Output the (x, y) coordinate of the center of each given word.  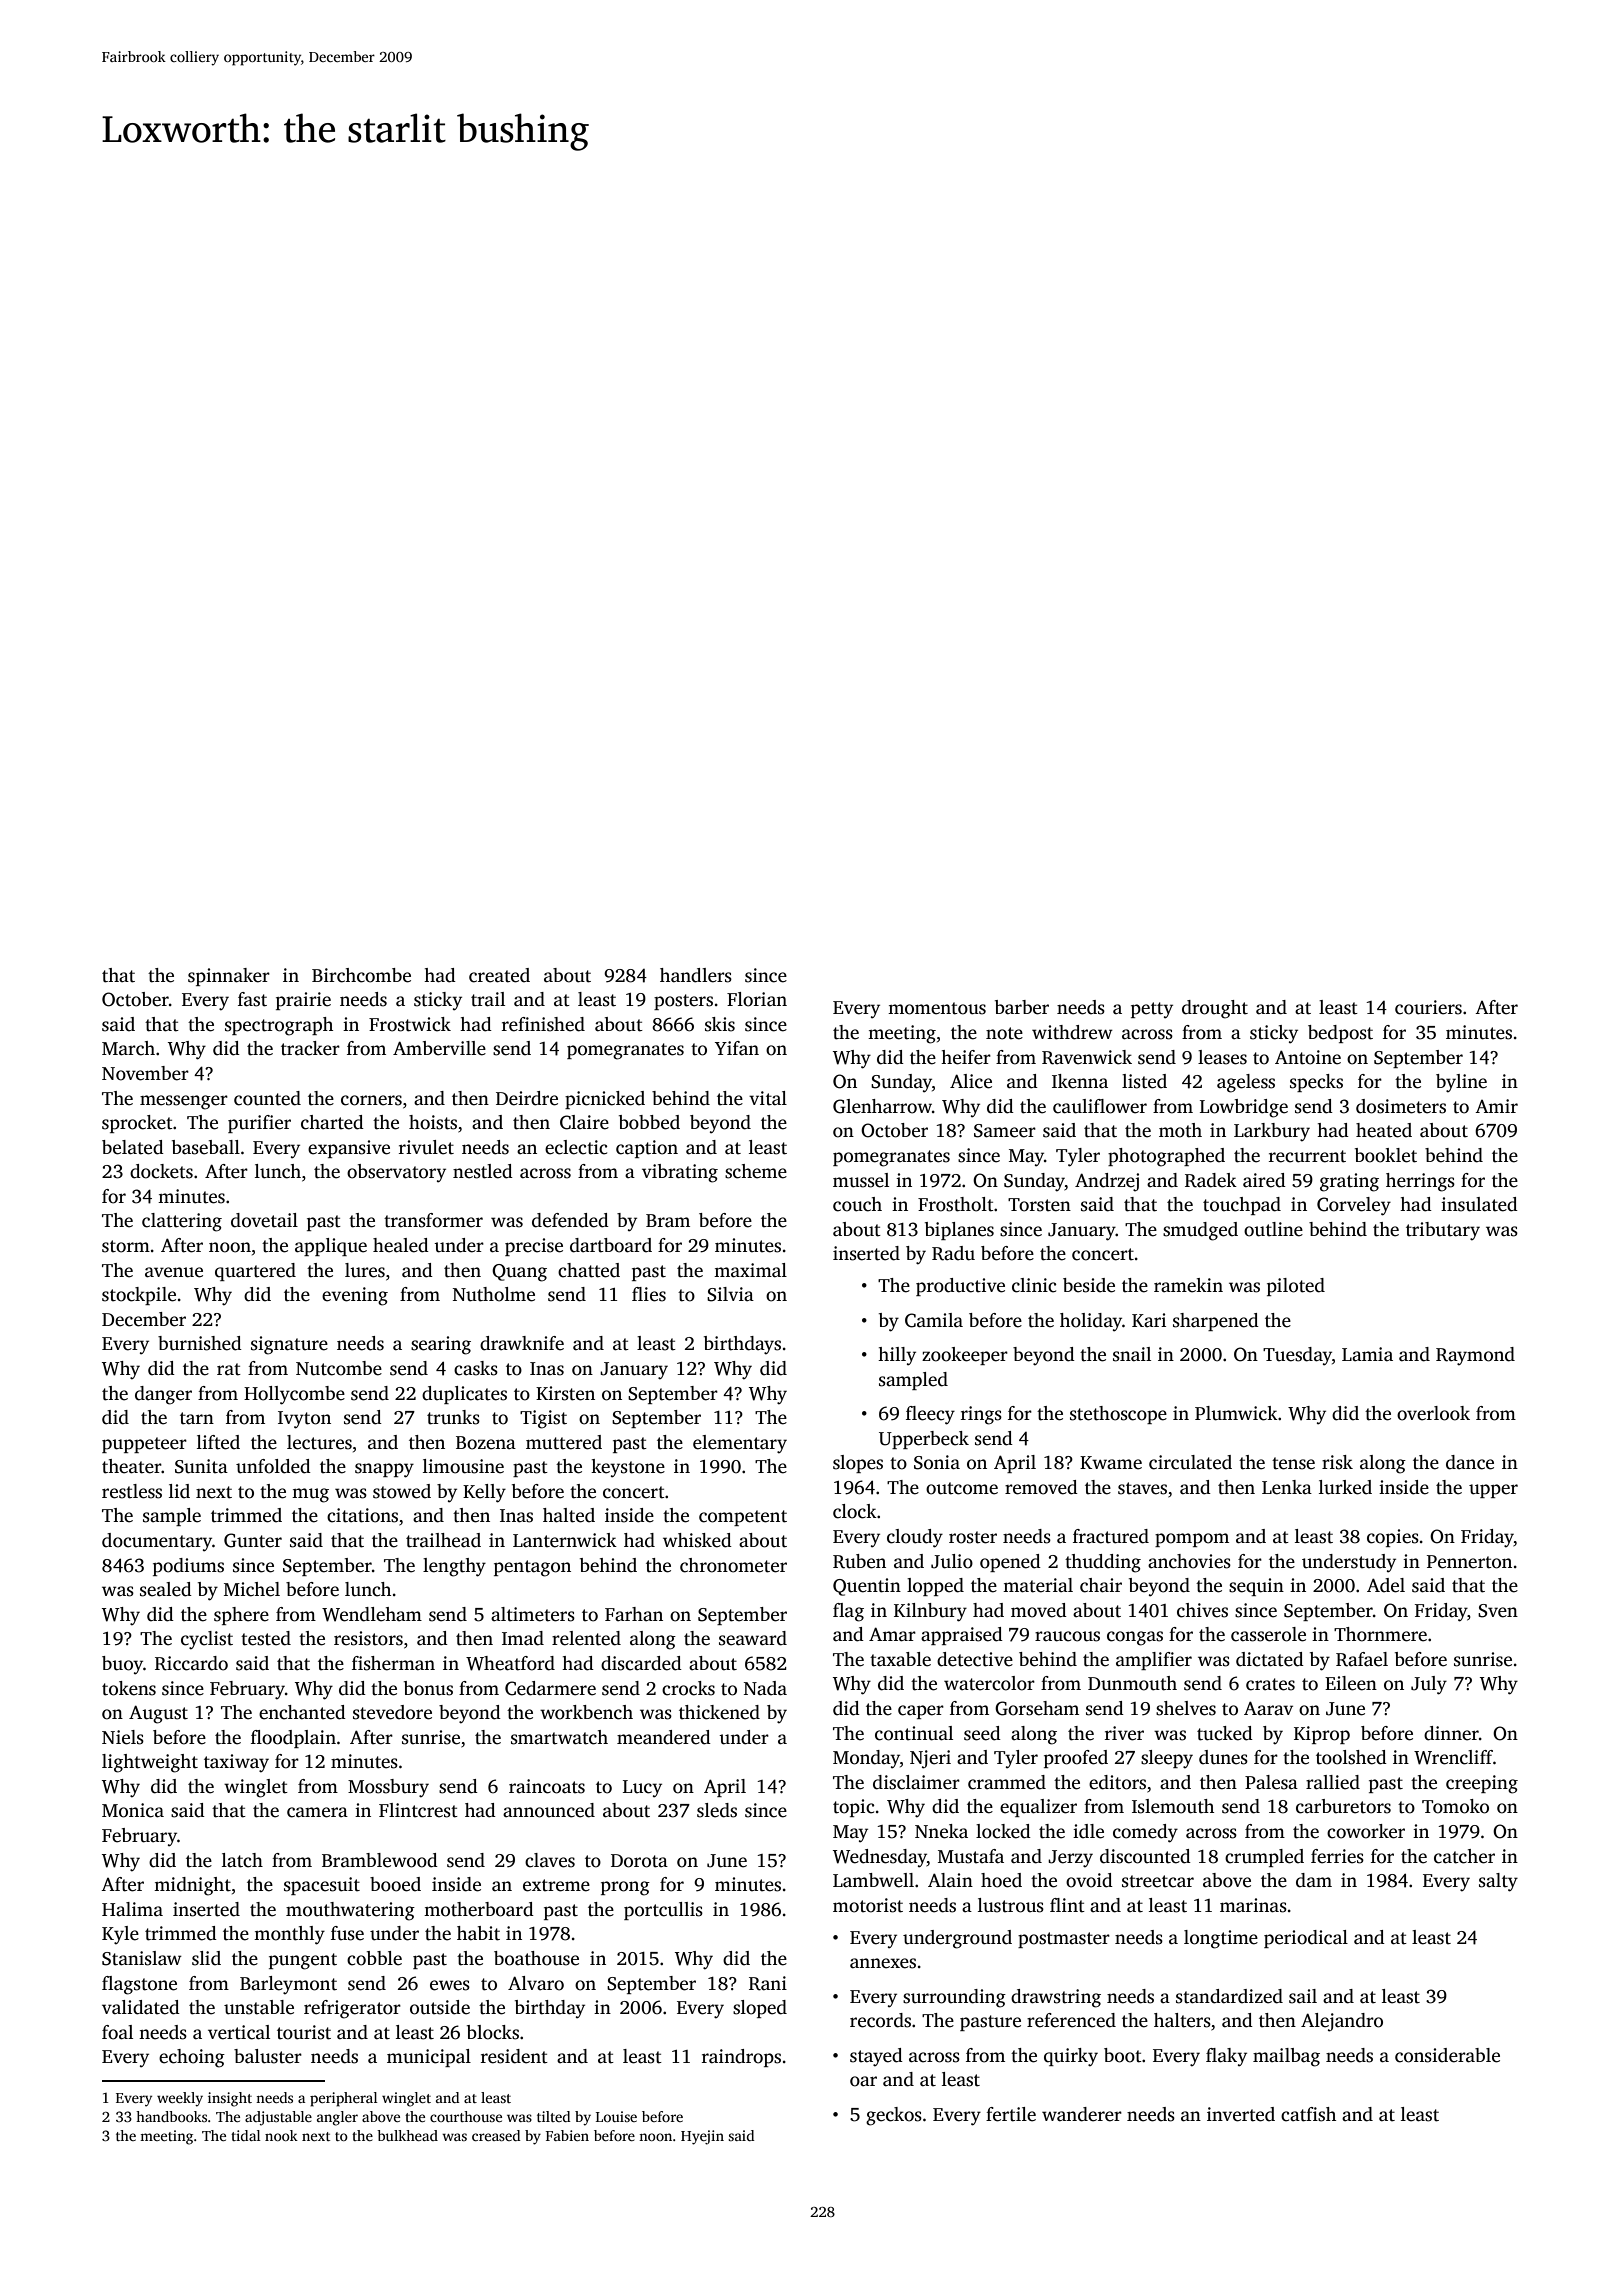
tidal (246, 2135)
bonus (428, 1688)
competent (743, 1518)
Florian (757, 999)
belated (133, 1147)
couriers (1428, 1007)
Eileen (1351, 1683)
